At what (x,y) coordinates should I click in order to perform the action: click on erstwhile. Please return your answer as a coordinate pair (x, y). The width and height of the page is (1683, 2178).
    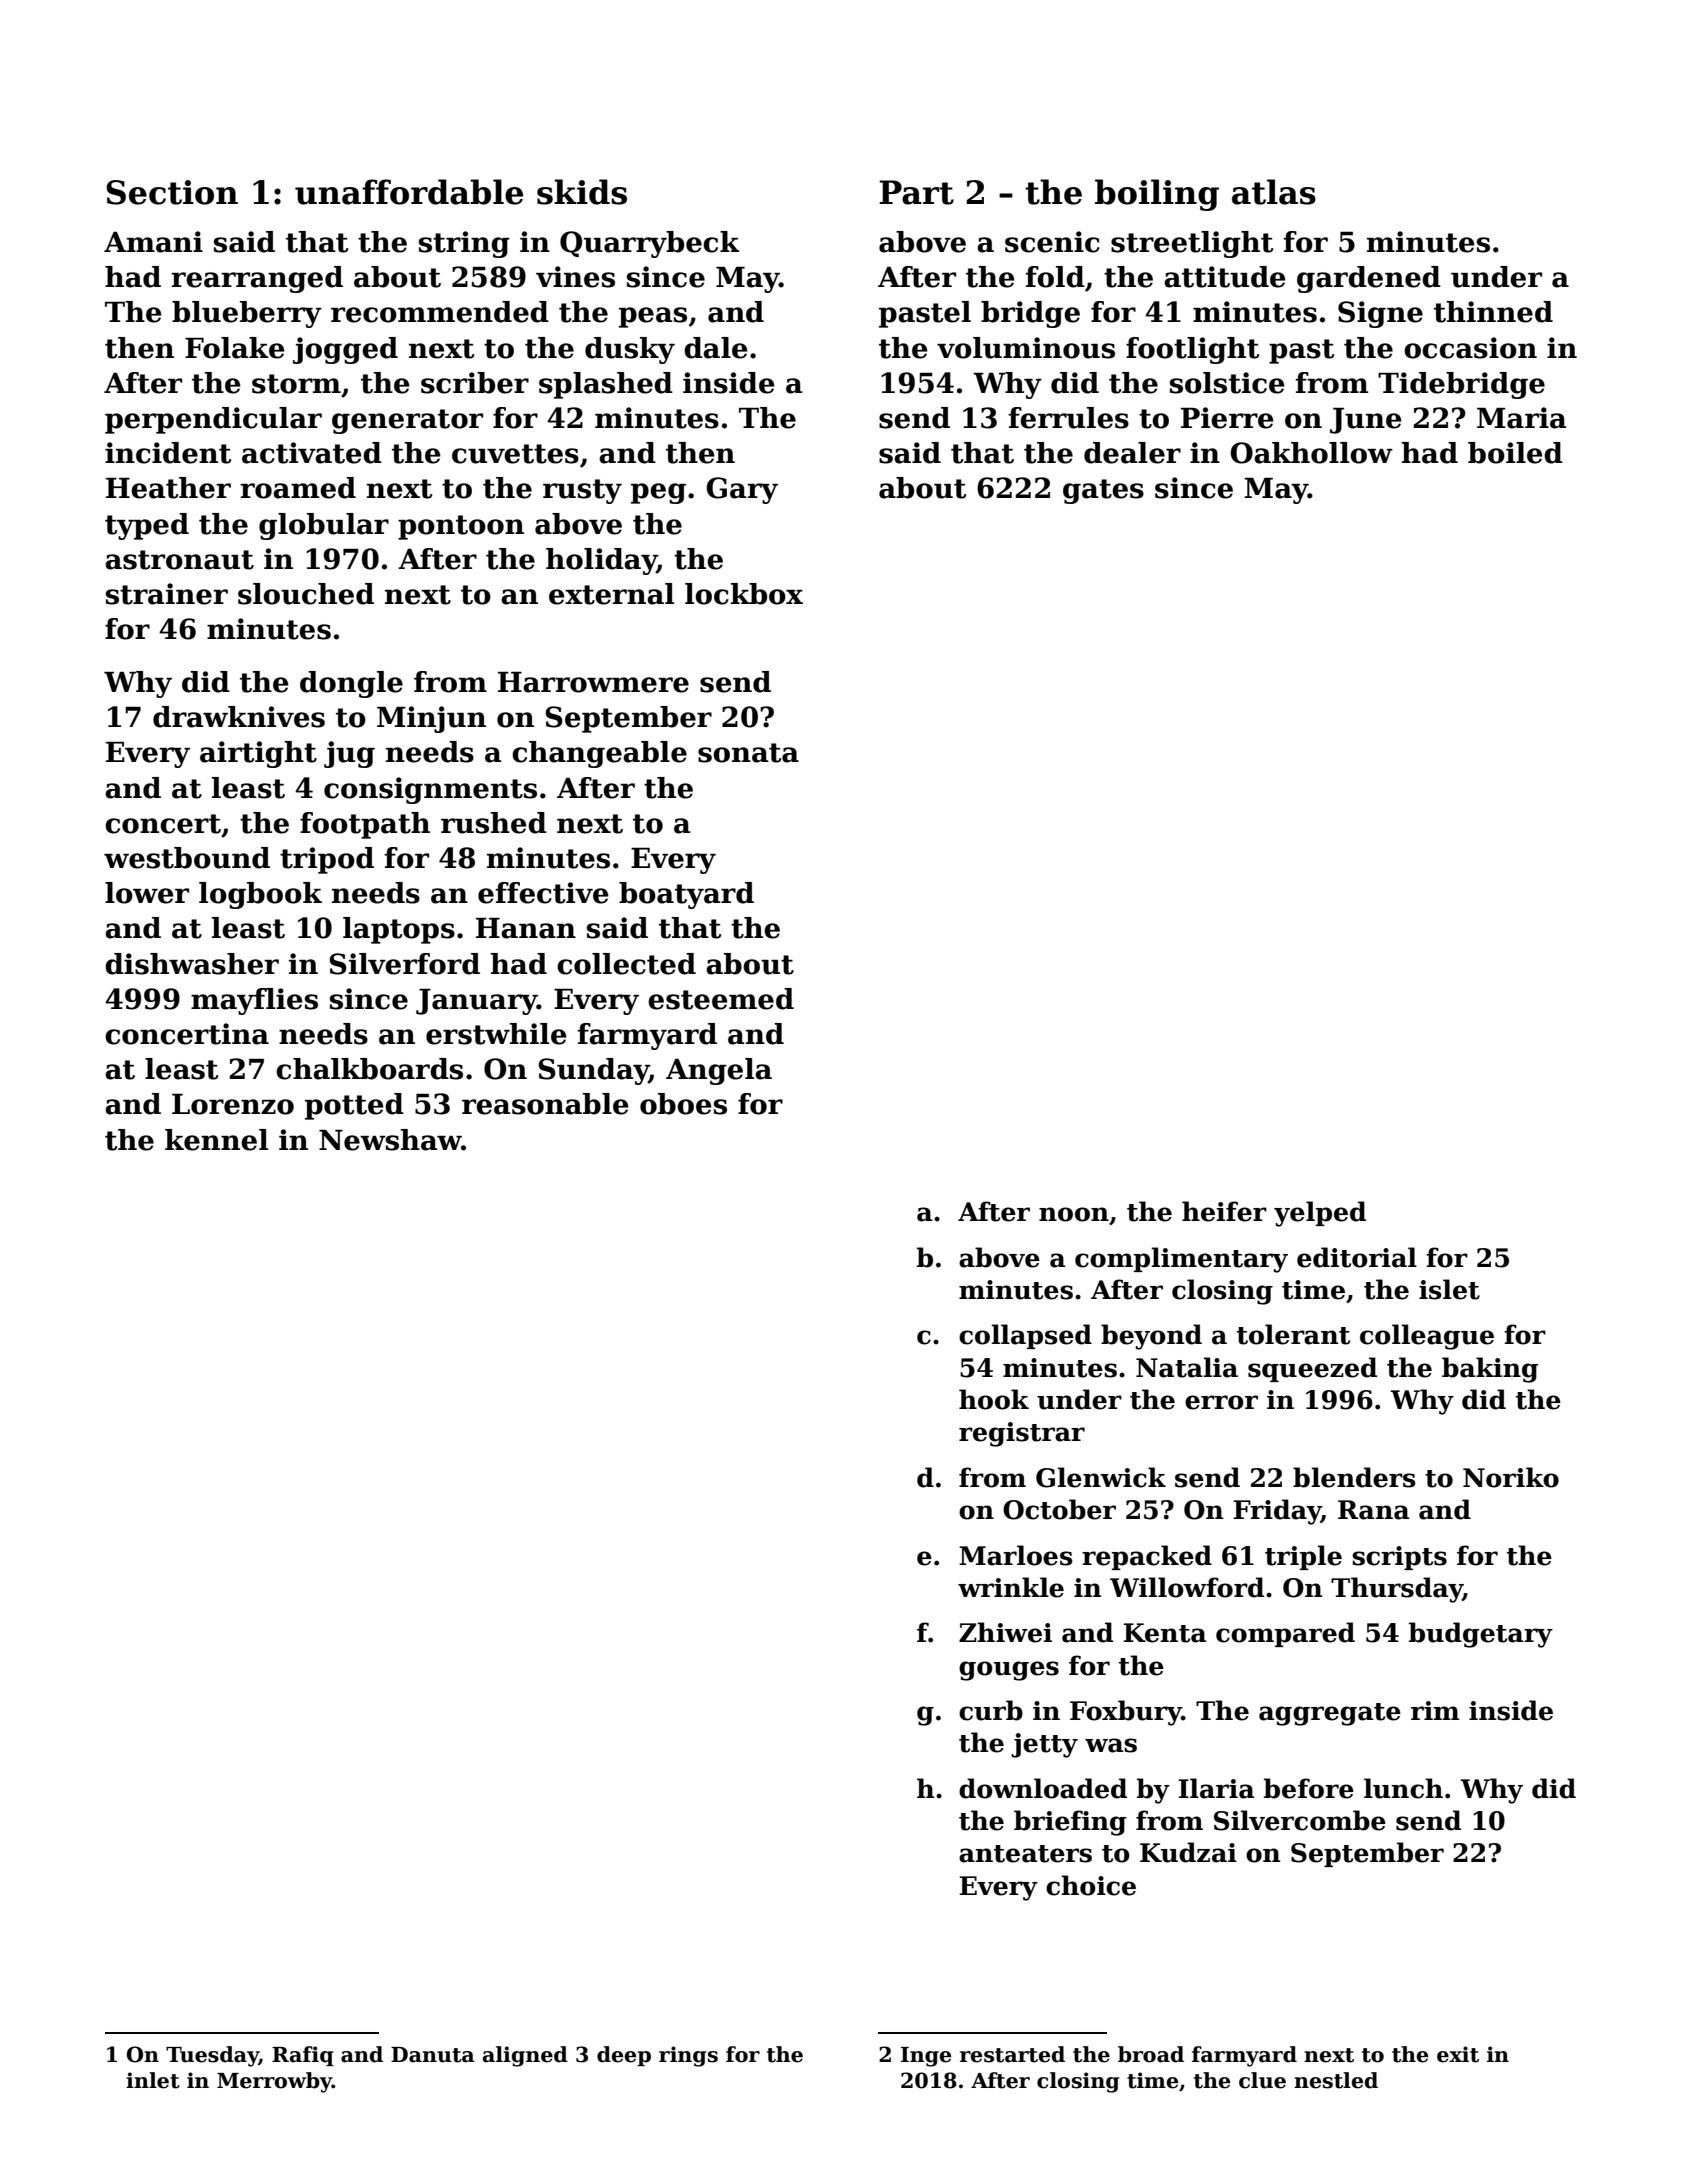
    Looking at the image, I should click on (496, 1034).
